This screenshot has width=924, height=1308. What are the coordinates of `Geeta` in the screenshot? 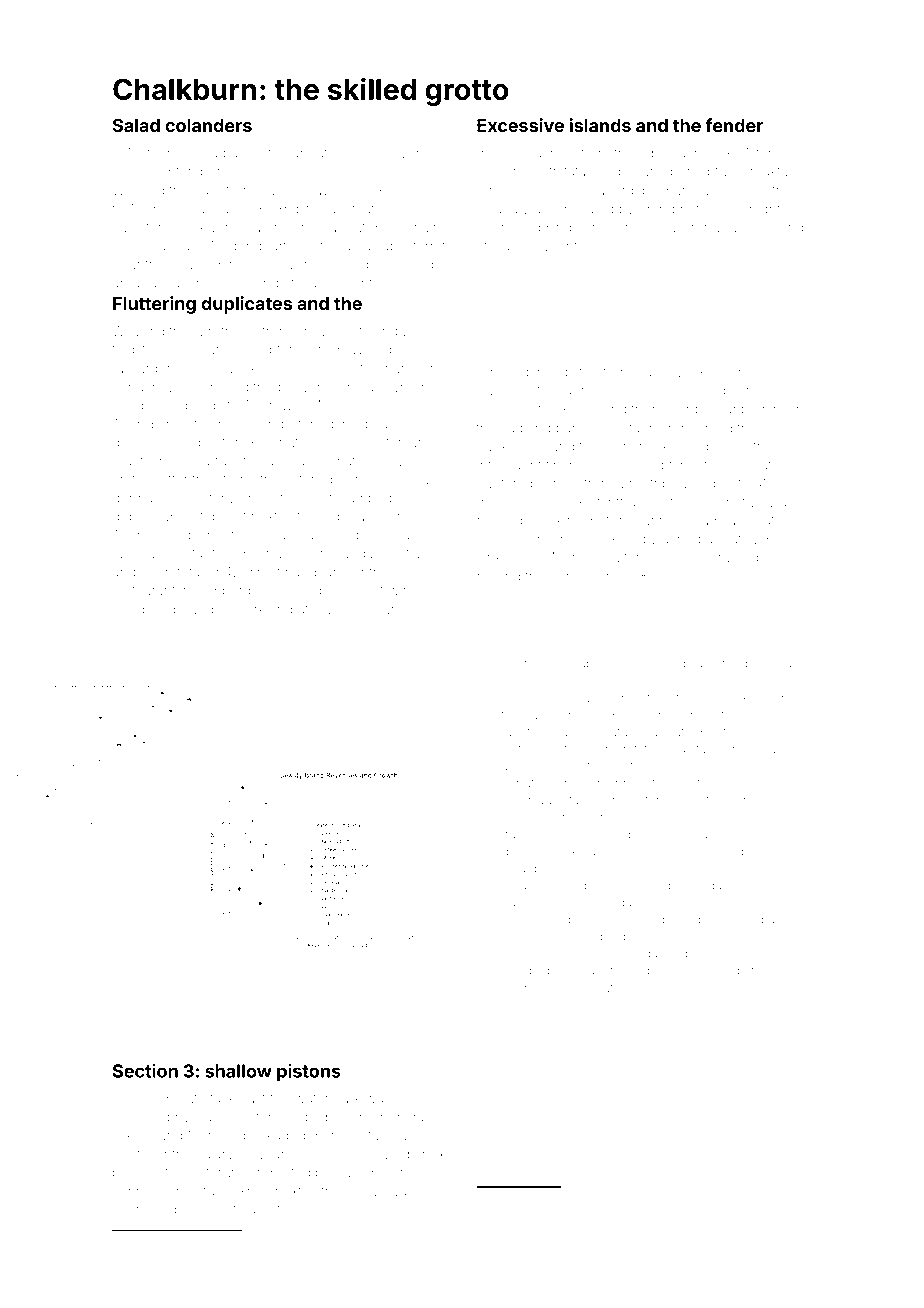 It's located at (519, 919).
